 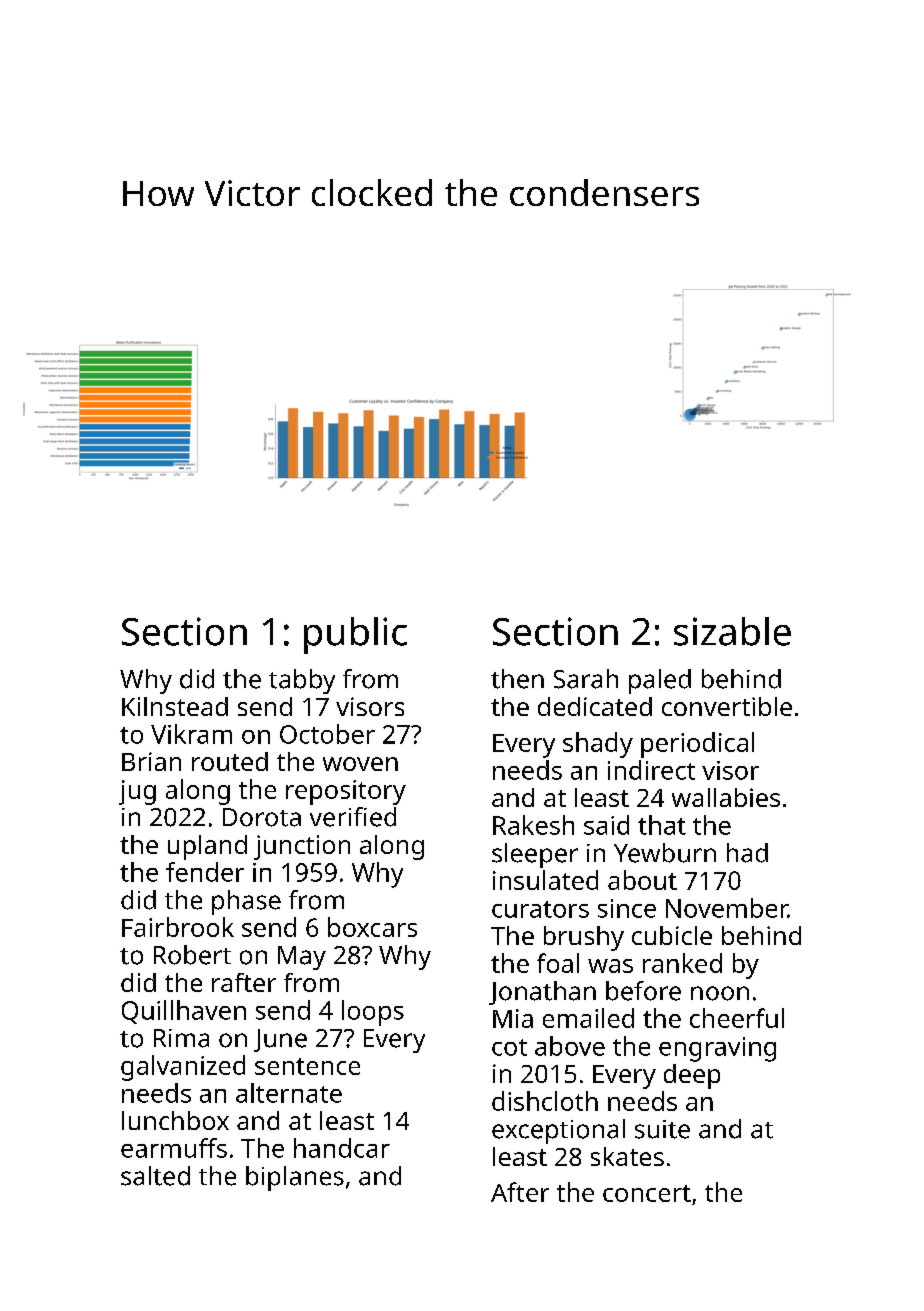 I want to click on public, so click(x=355, y=635).
